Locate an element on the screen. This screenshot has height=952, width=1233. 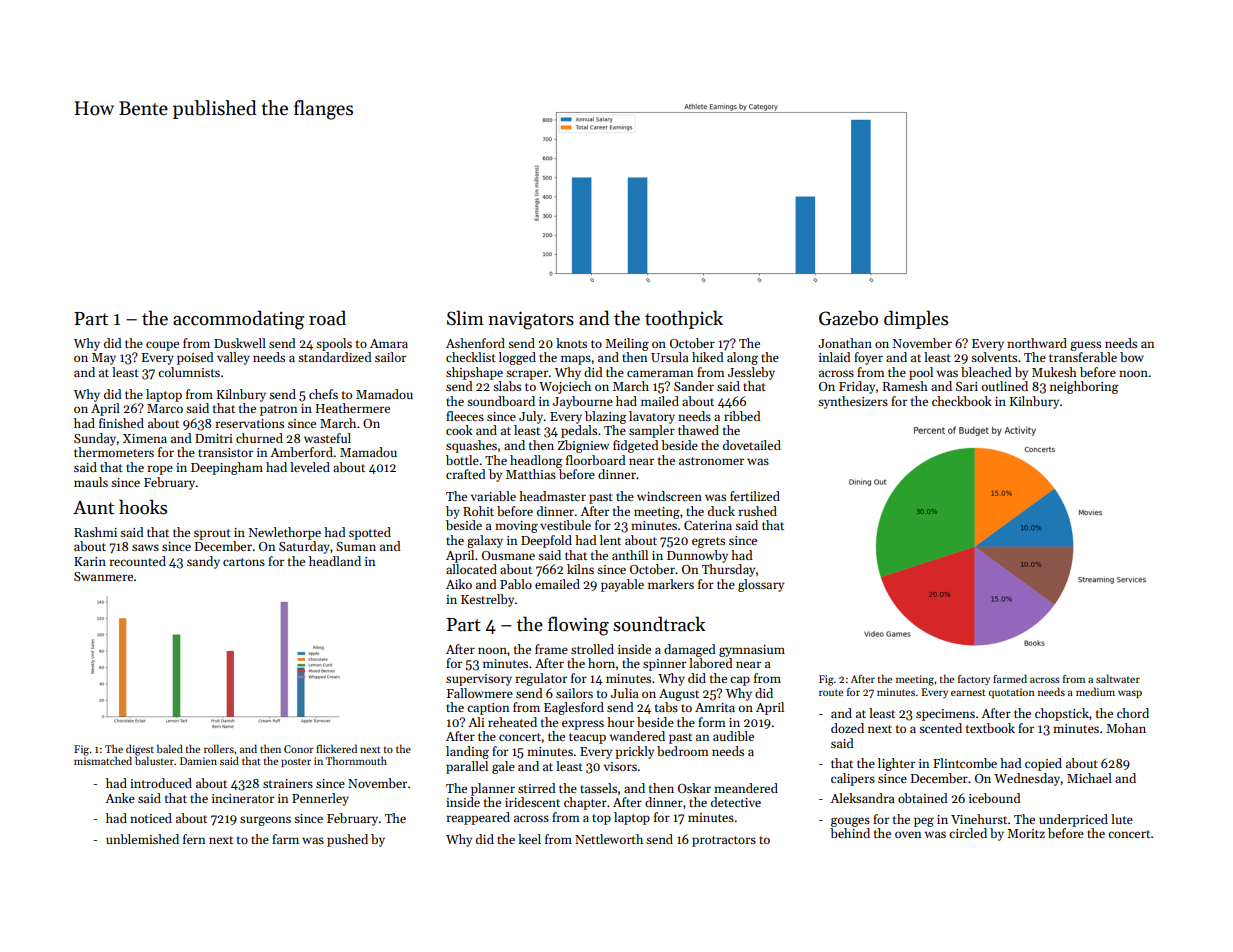
rushed is located at coordinates (758, 511).
